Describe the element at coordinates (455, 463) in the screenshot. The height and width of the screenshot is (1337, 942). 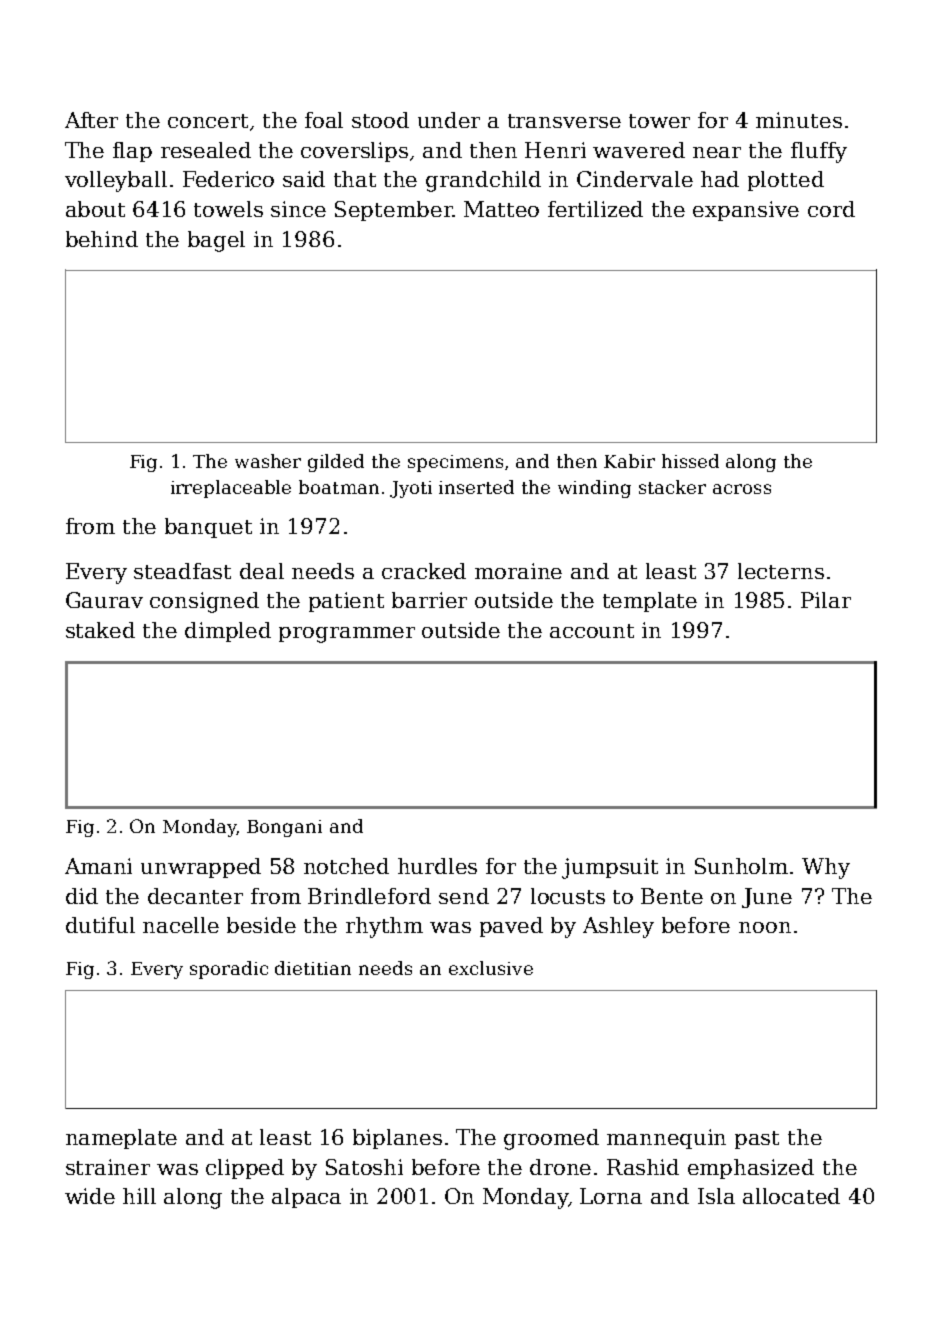
I see `specimens` at that location.
